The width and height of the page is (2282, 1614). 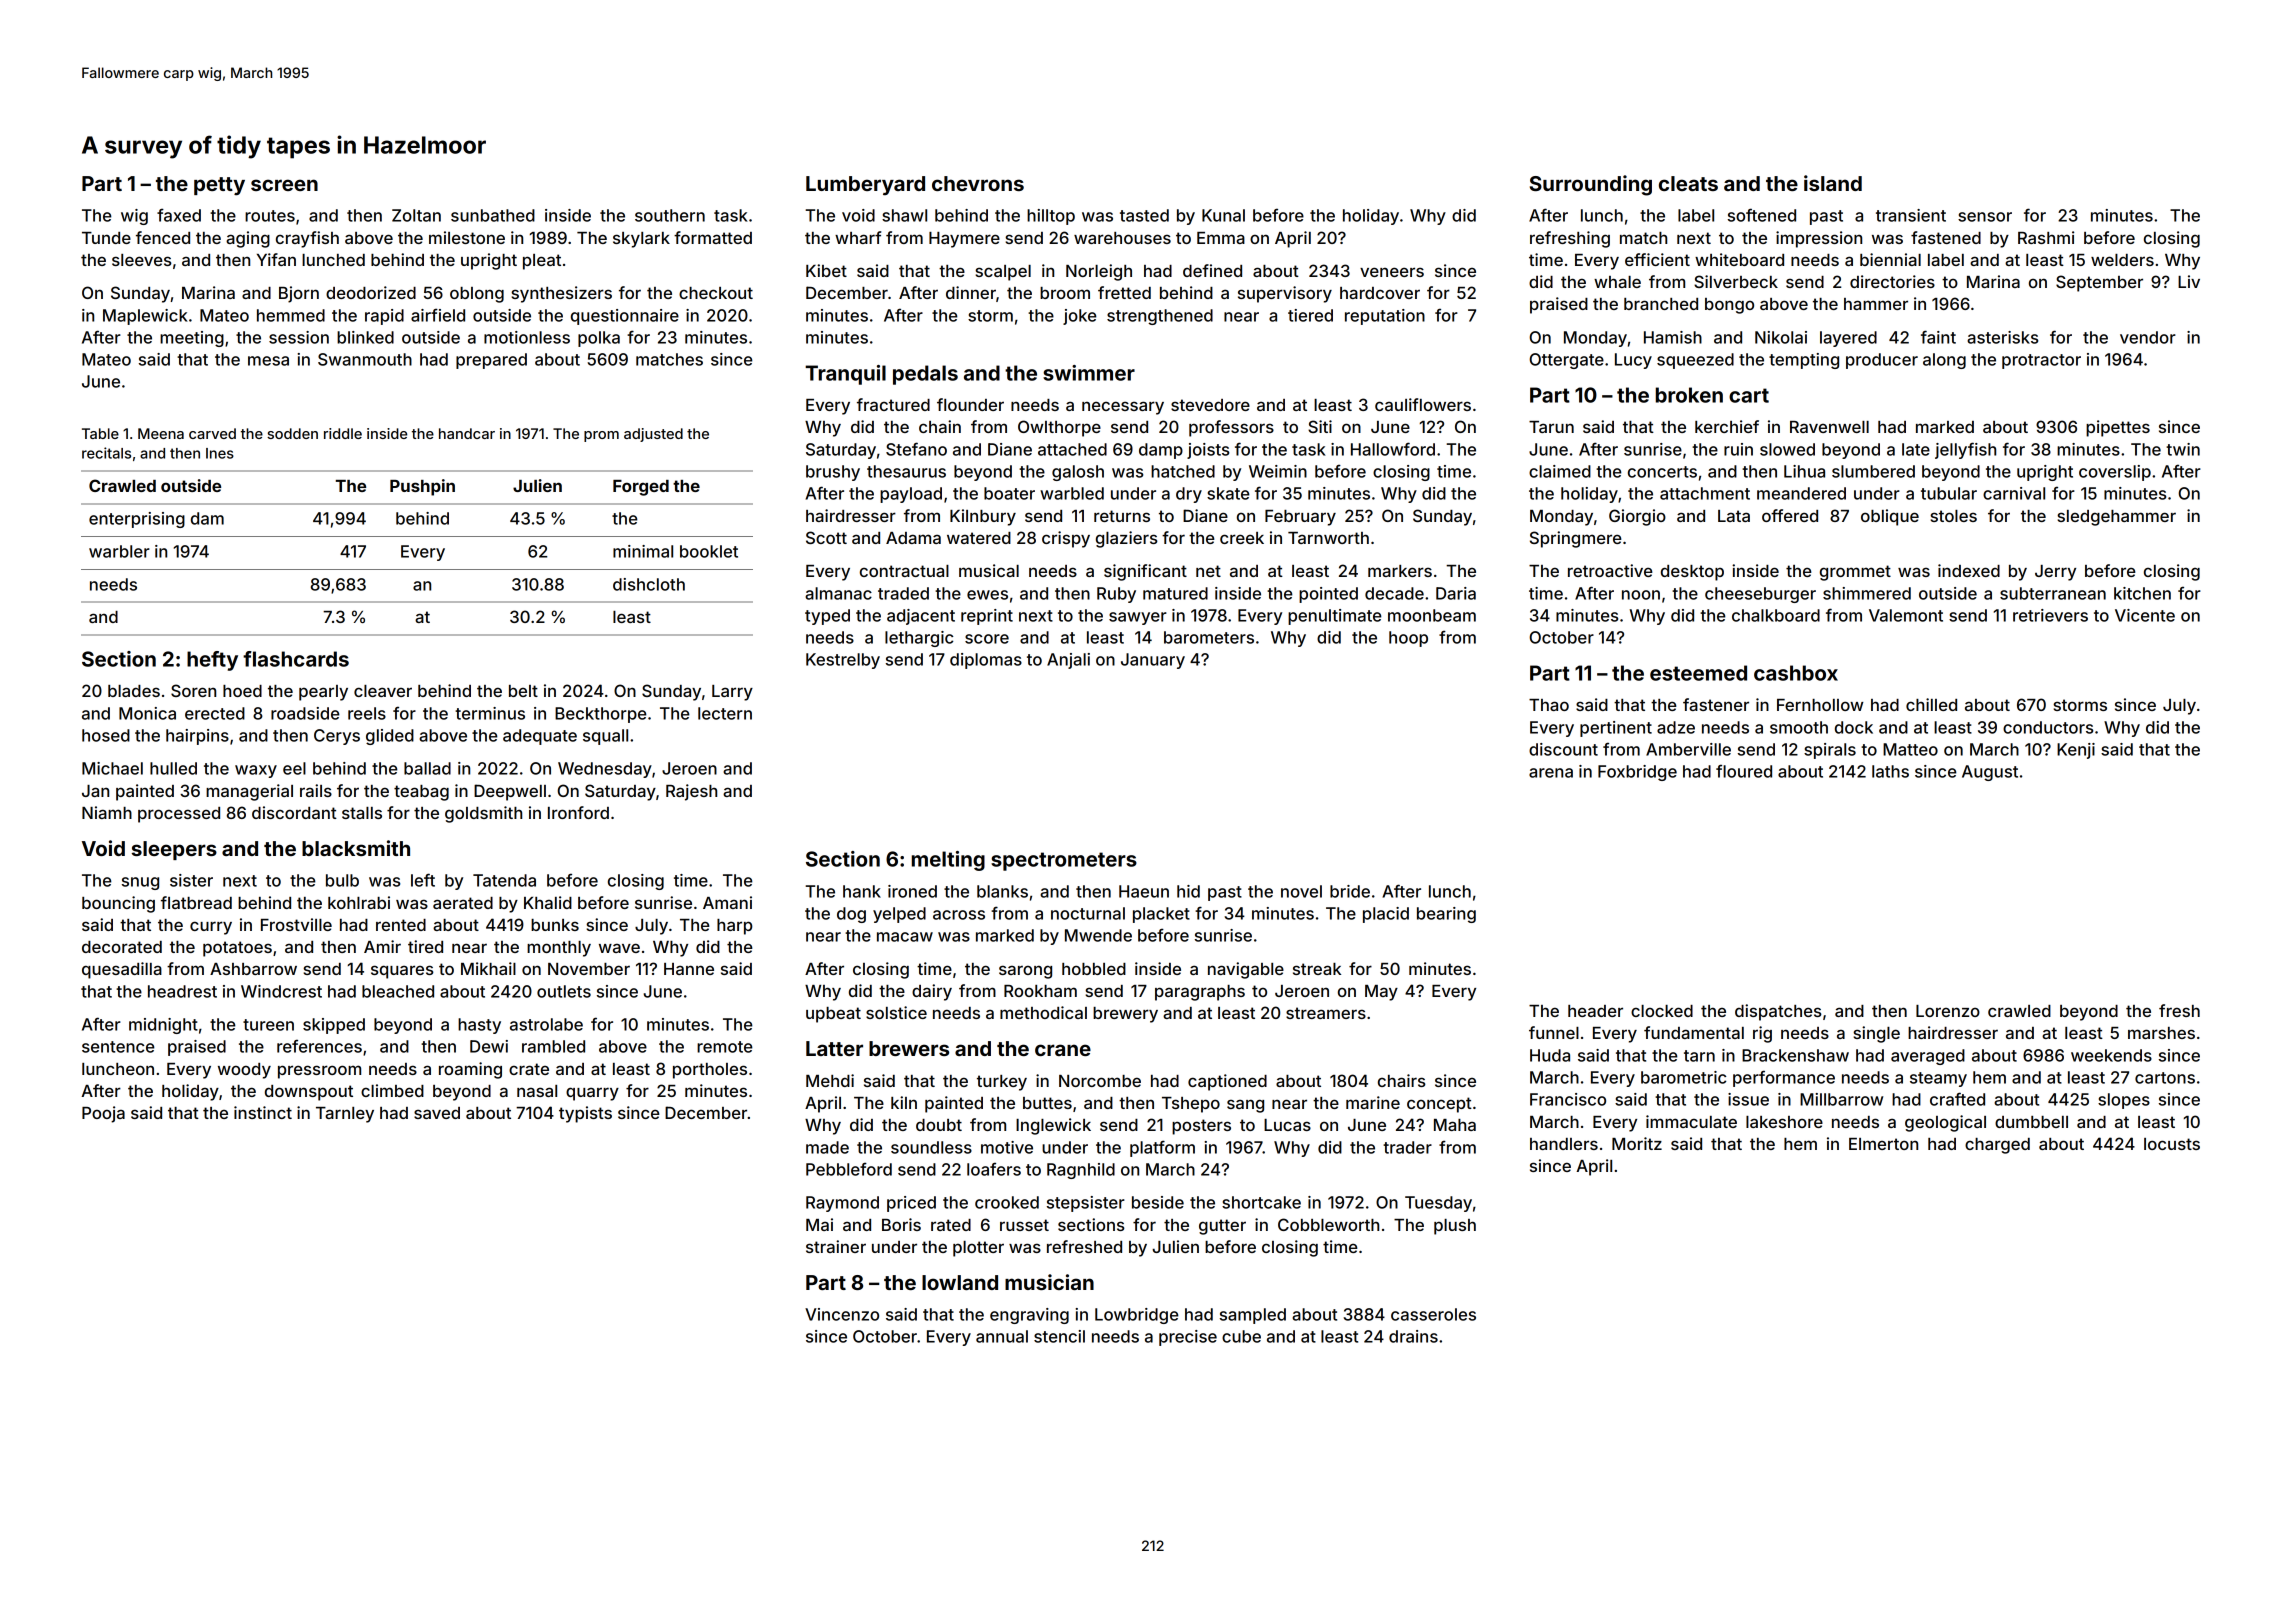 What do you see at coordinates (145, 317) in the page?
I see `Maplewick` at bounding box center [145, 317].
